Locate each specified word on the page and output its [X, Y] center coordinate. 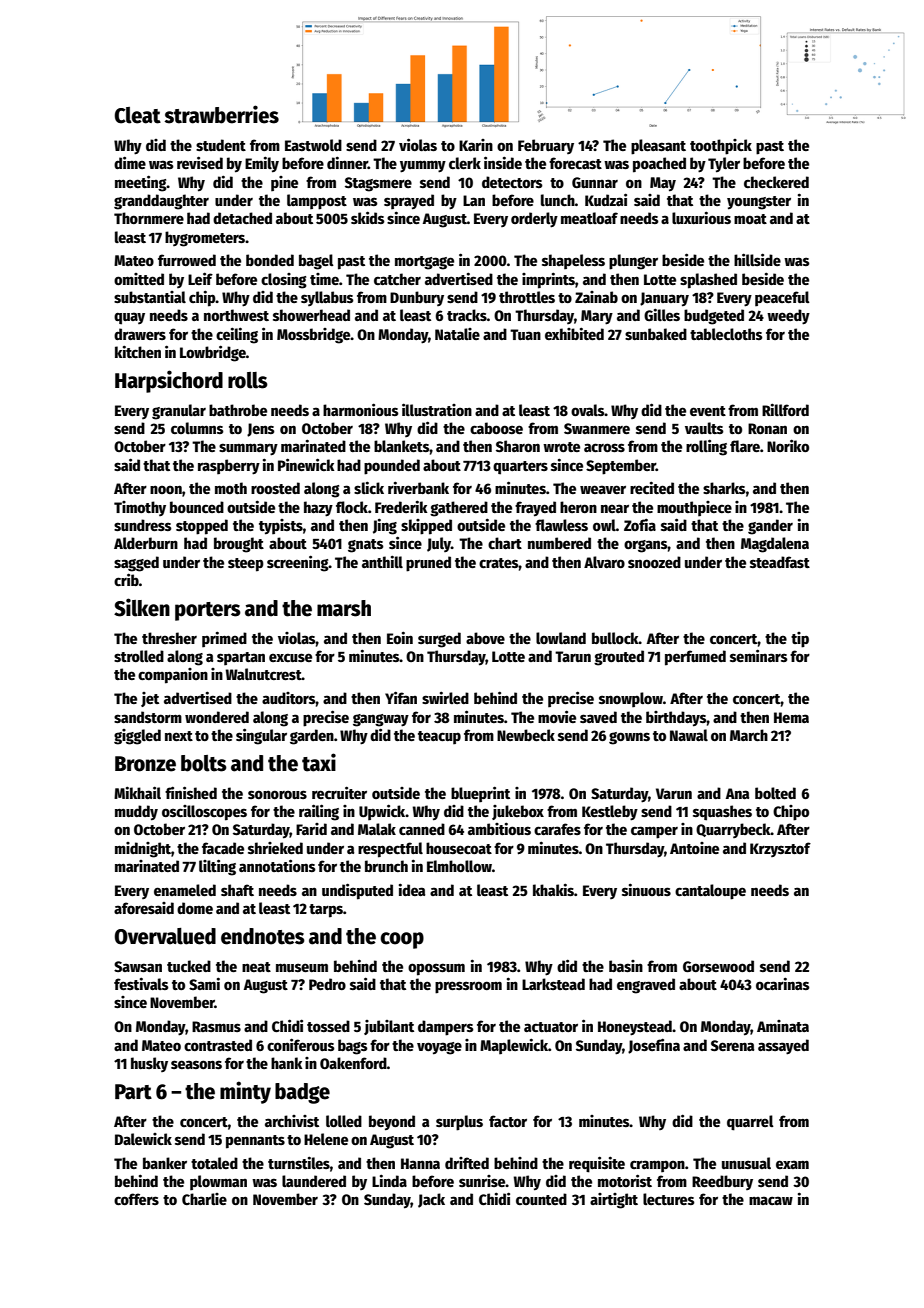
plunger [633, 262]
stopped [202, 527]
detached [242, 218]
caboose [496, 428]
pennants [255, 1142]
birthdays [676, 719]
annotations [277, 865]
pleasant [658, 147]
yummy [423, 166]
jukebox [518, 812]
